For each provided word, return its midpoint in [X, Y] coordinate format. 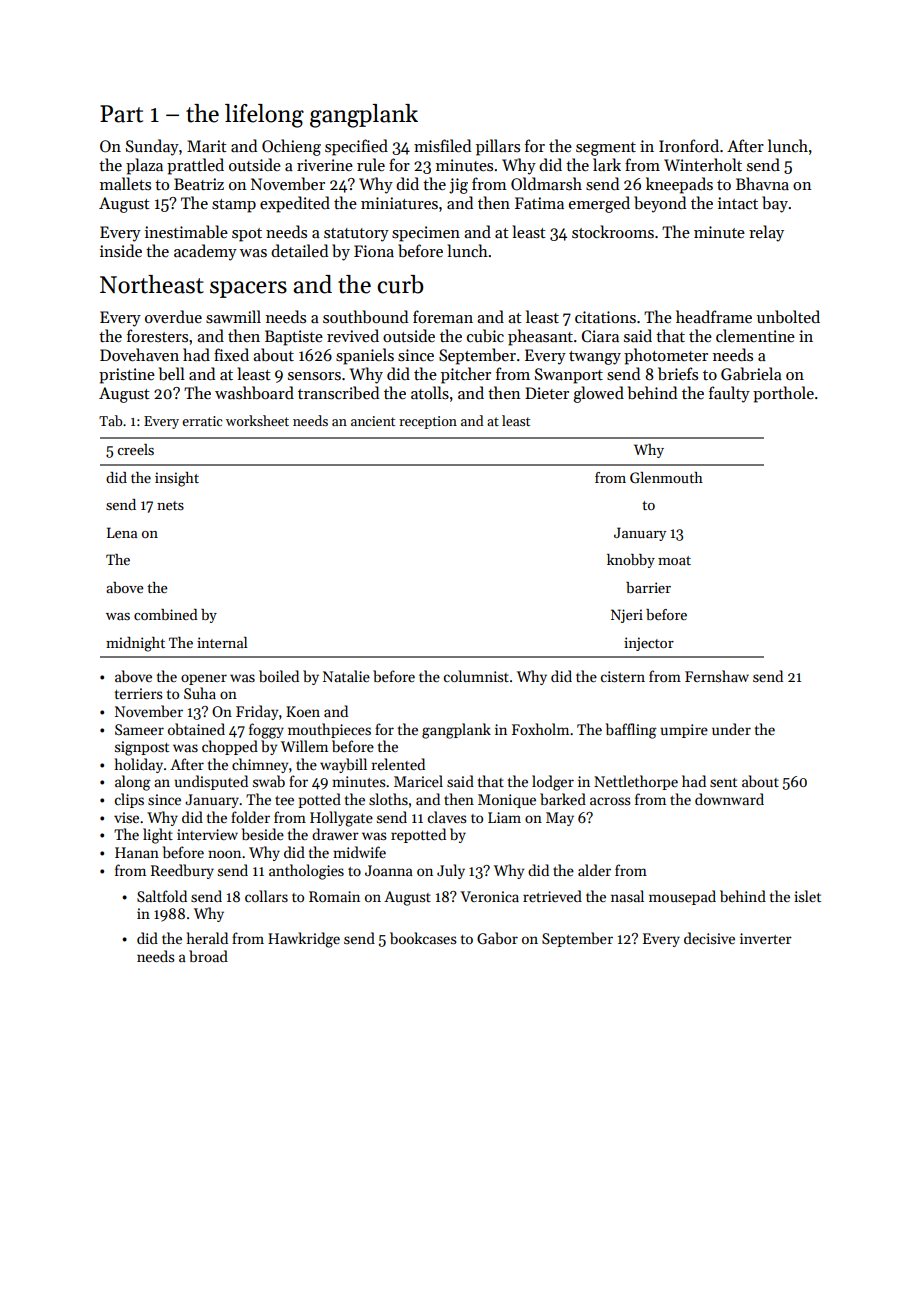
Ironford [689, 145]
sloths [388, 799]
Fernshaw [717, 676]
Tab [110, 420]
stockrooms [613, 231]
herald [207, 938]
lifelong [264, 116]
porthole [783, 394]
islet [807, 896]
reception [428, 422]
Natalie [346, 676]
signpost [142, 748]
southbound [365, 317]
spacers [248, 289]
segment [606, 149]
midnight [135, 644]
